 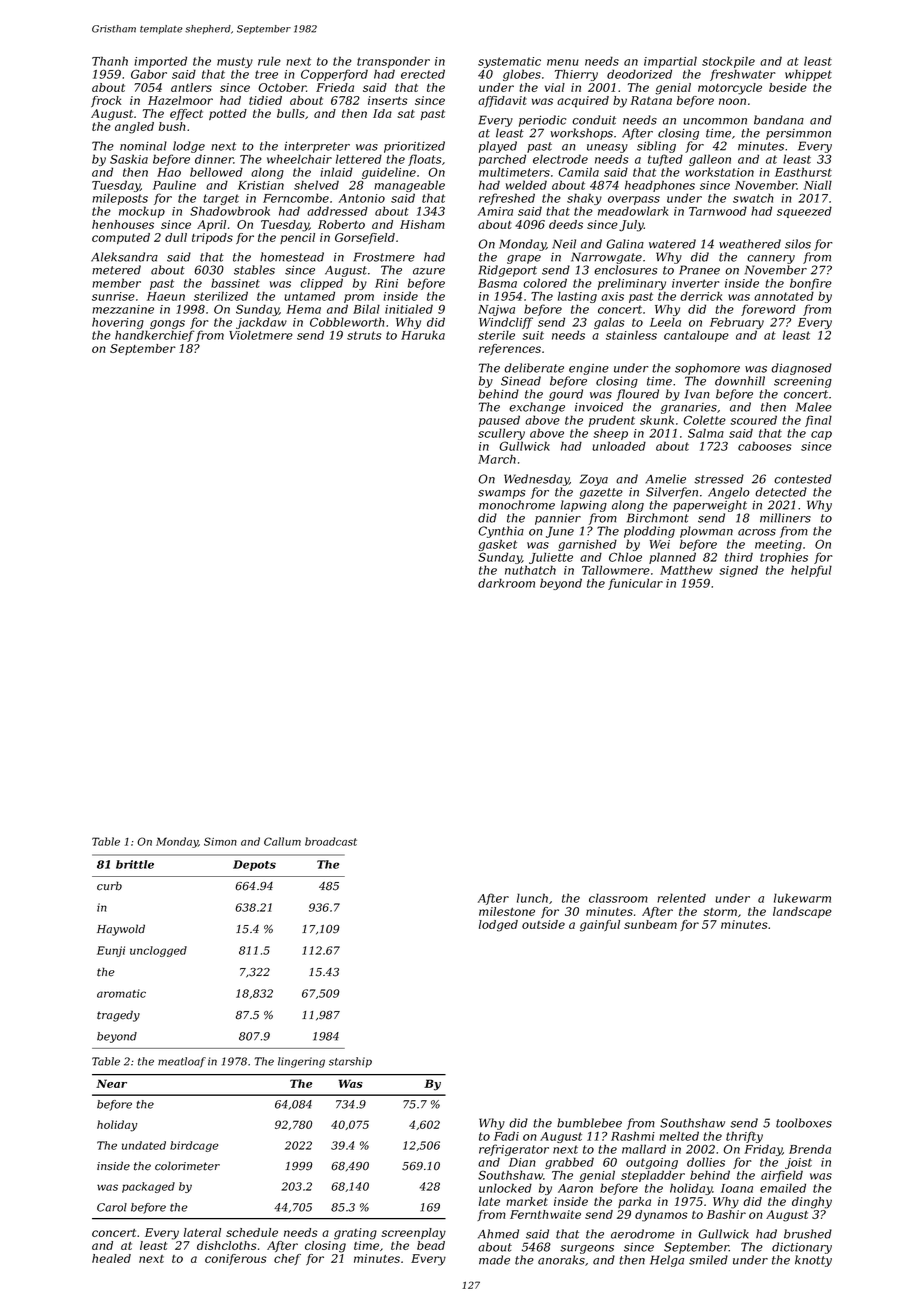 What do you see at coordinates (494, 1260) in the screenshot?
I see `made` at bounding box center [494, 1260].
